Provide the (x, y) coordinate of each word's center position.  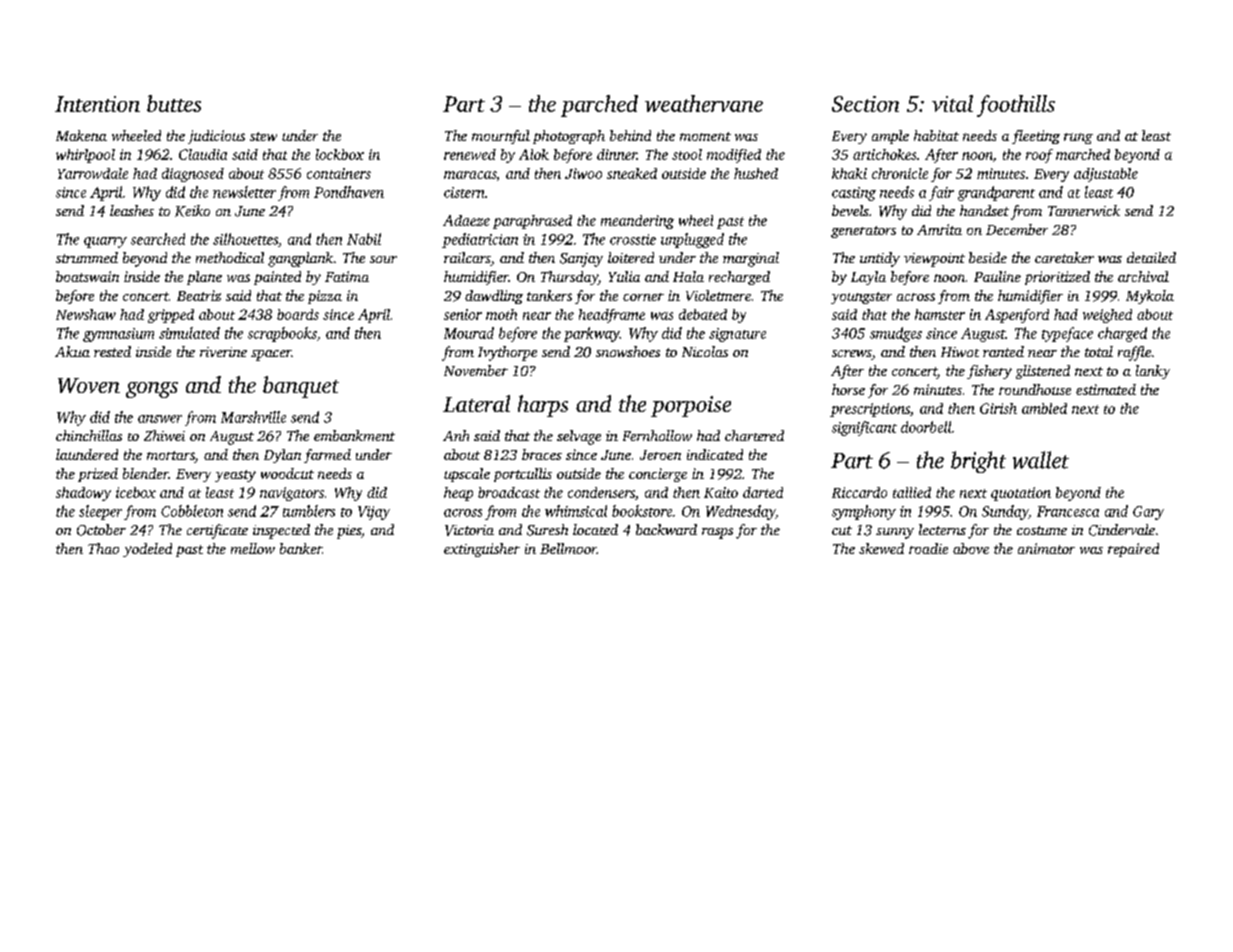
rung (1078, 138)
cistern (464, 192)
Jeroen (660, 455)
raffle (1134, 353)
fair (941, 193)
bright (978, 462)
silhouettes (245, 239)
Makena (81, 135)
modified (734, 156)
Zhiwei (164, 435)
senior (463, 314)
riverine (223, 352)
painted (277, 278)
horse (848, 389)
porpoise (691, 406)
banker (301, 548)
